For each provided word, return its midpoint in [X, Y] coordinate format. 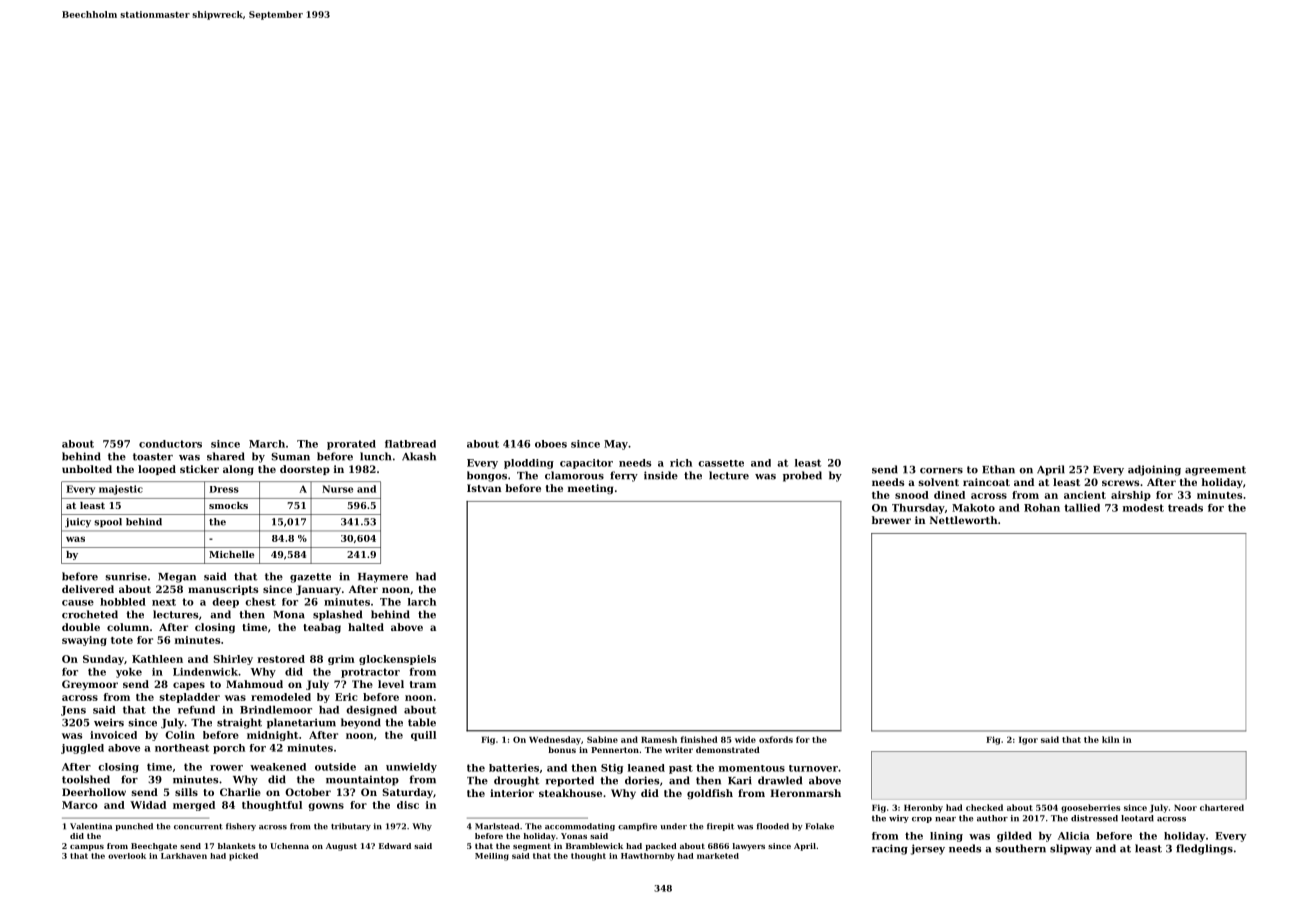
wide [745, 739]
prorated [351, 445]
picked [243, 857]
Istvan [484, 488]
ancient [1085, 495]
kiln [1111, 739]
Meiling [492, 857]
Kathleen [157, 659]
